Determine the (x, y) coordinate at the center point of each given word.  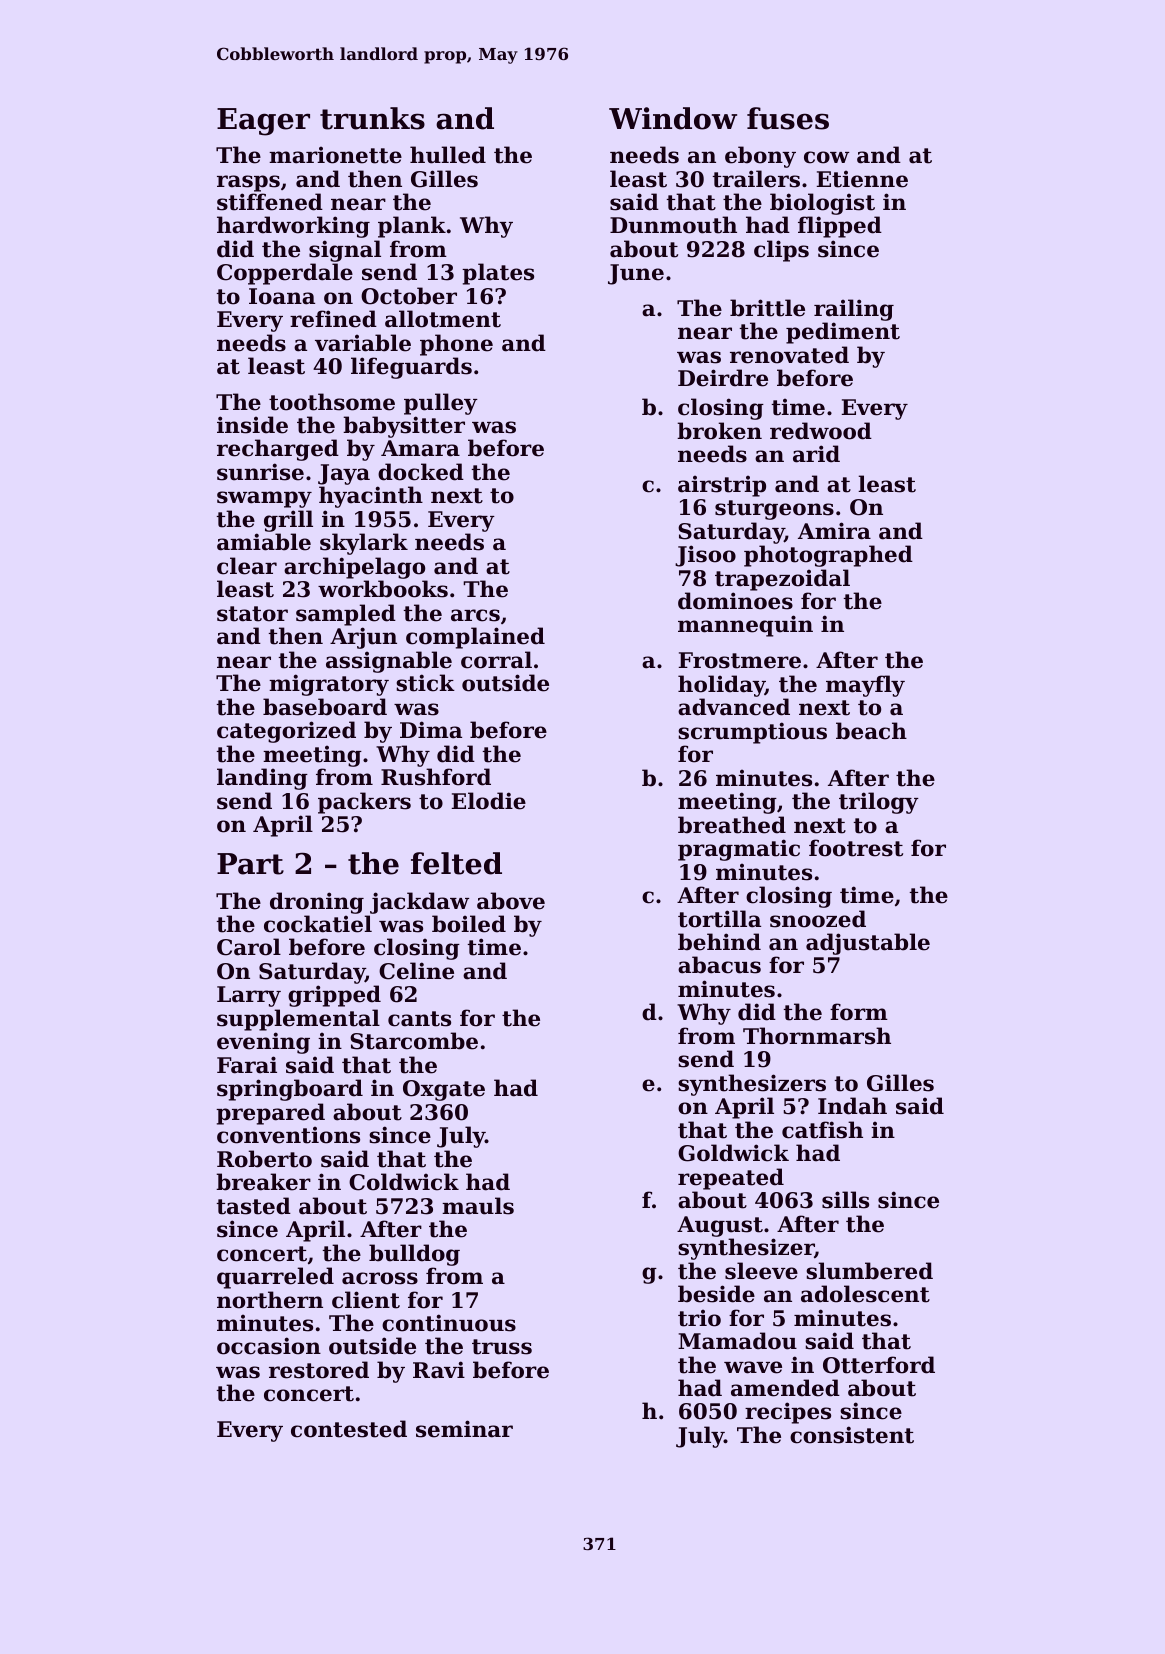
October (409, 296)
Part (250, 864)
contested (349, 1429)
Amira (834, 531)
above (511, 901)
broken (719, 431)
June (636, 274)
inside (252, 425)
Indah (852, 1106)
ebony (760, 157)
